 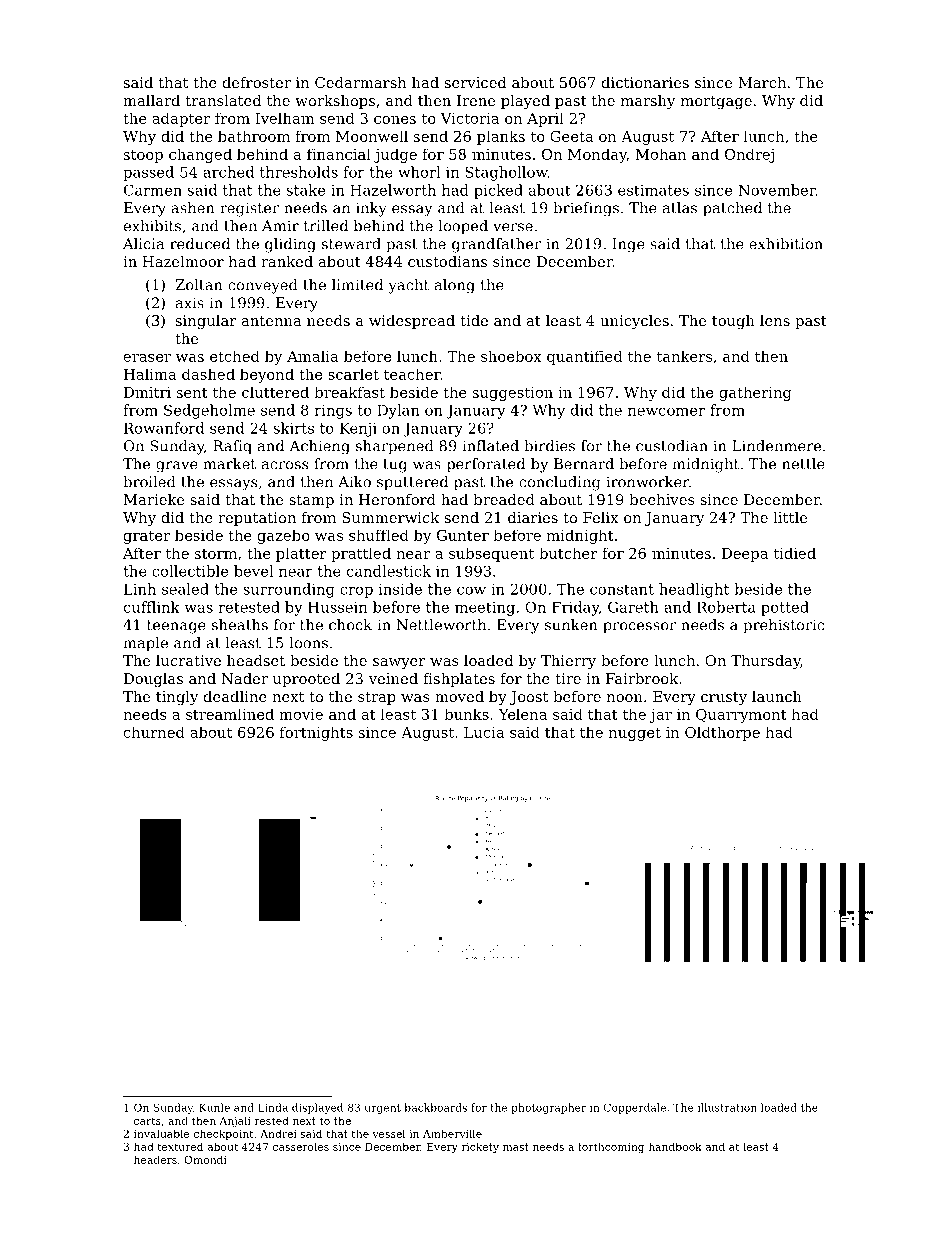 I want to click on mortgage, so click(x=716, y=103).
